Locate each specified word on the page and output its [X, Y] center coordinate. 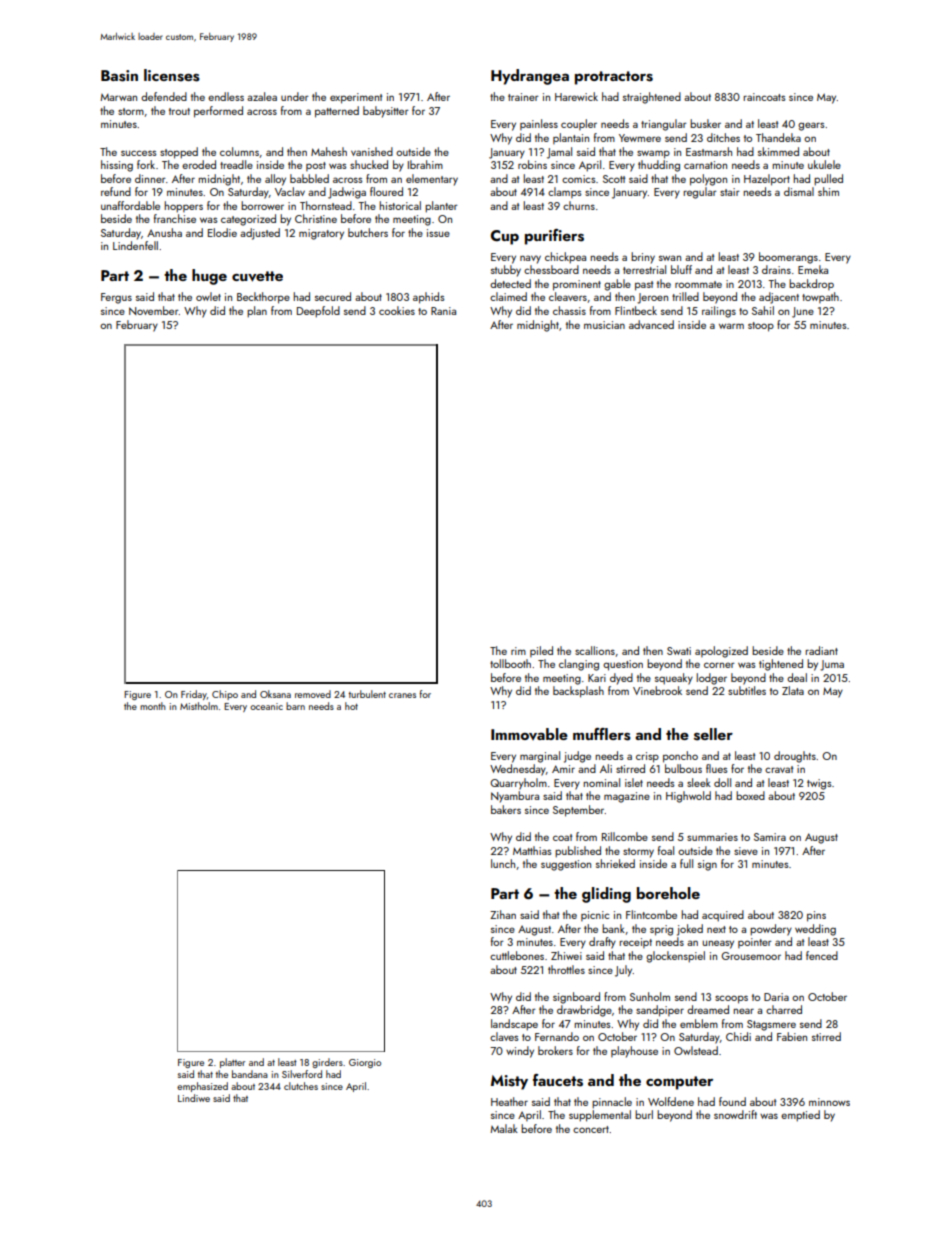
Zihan [503, 914]
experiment [356, 98]
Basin [119, 76]
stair [730, 192]
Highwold [688, 797]
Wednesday [518, 770]
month [153, 706]
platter [232, 1063]
